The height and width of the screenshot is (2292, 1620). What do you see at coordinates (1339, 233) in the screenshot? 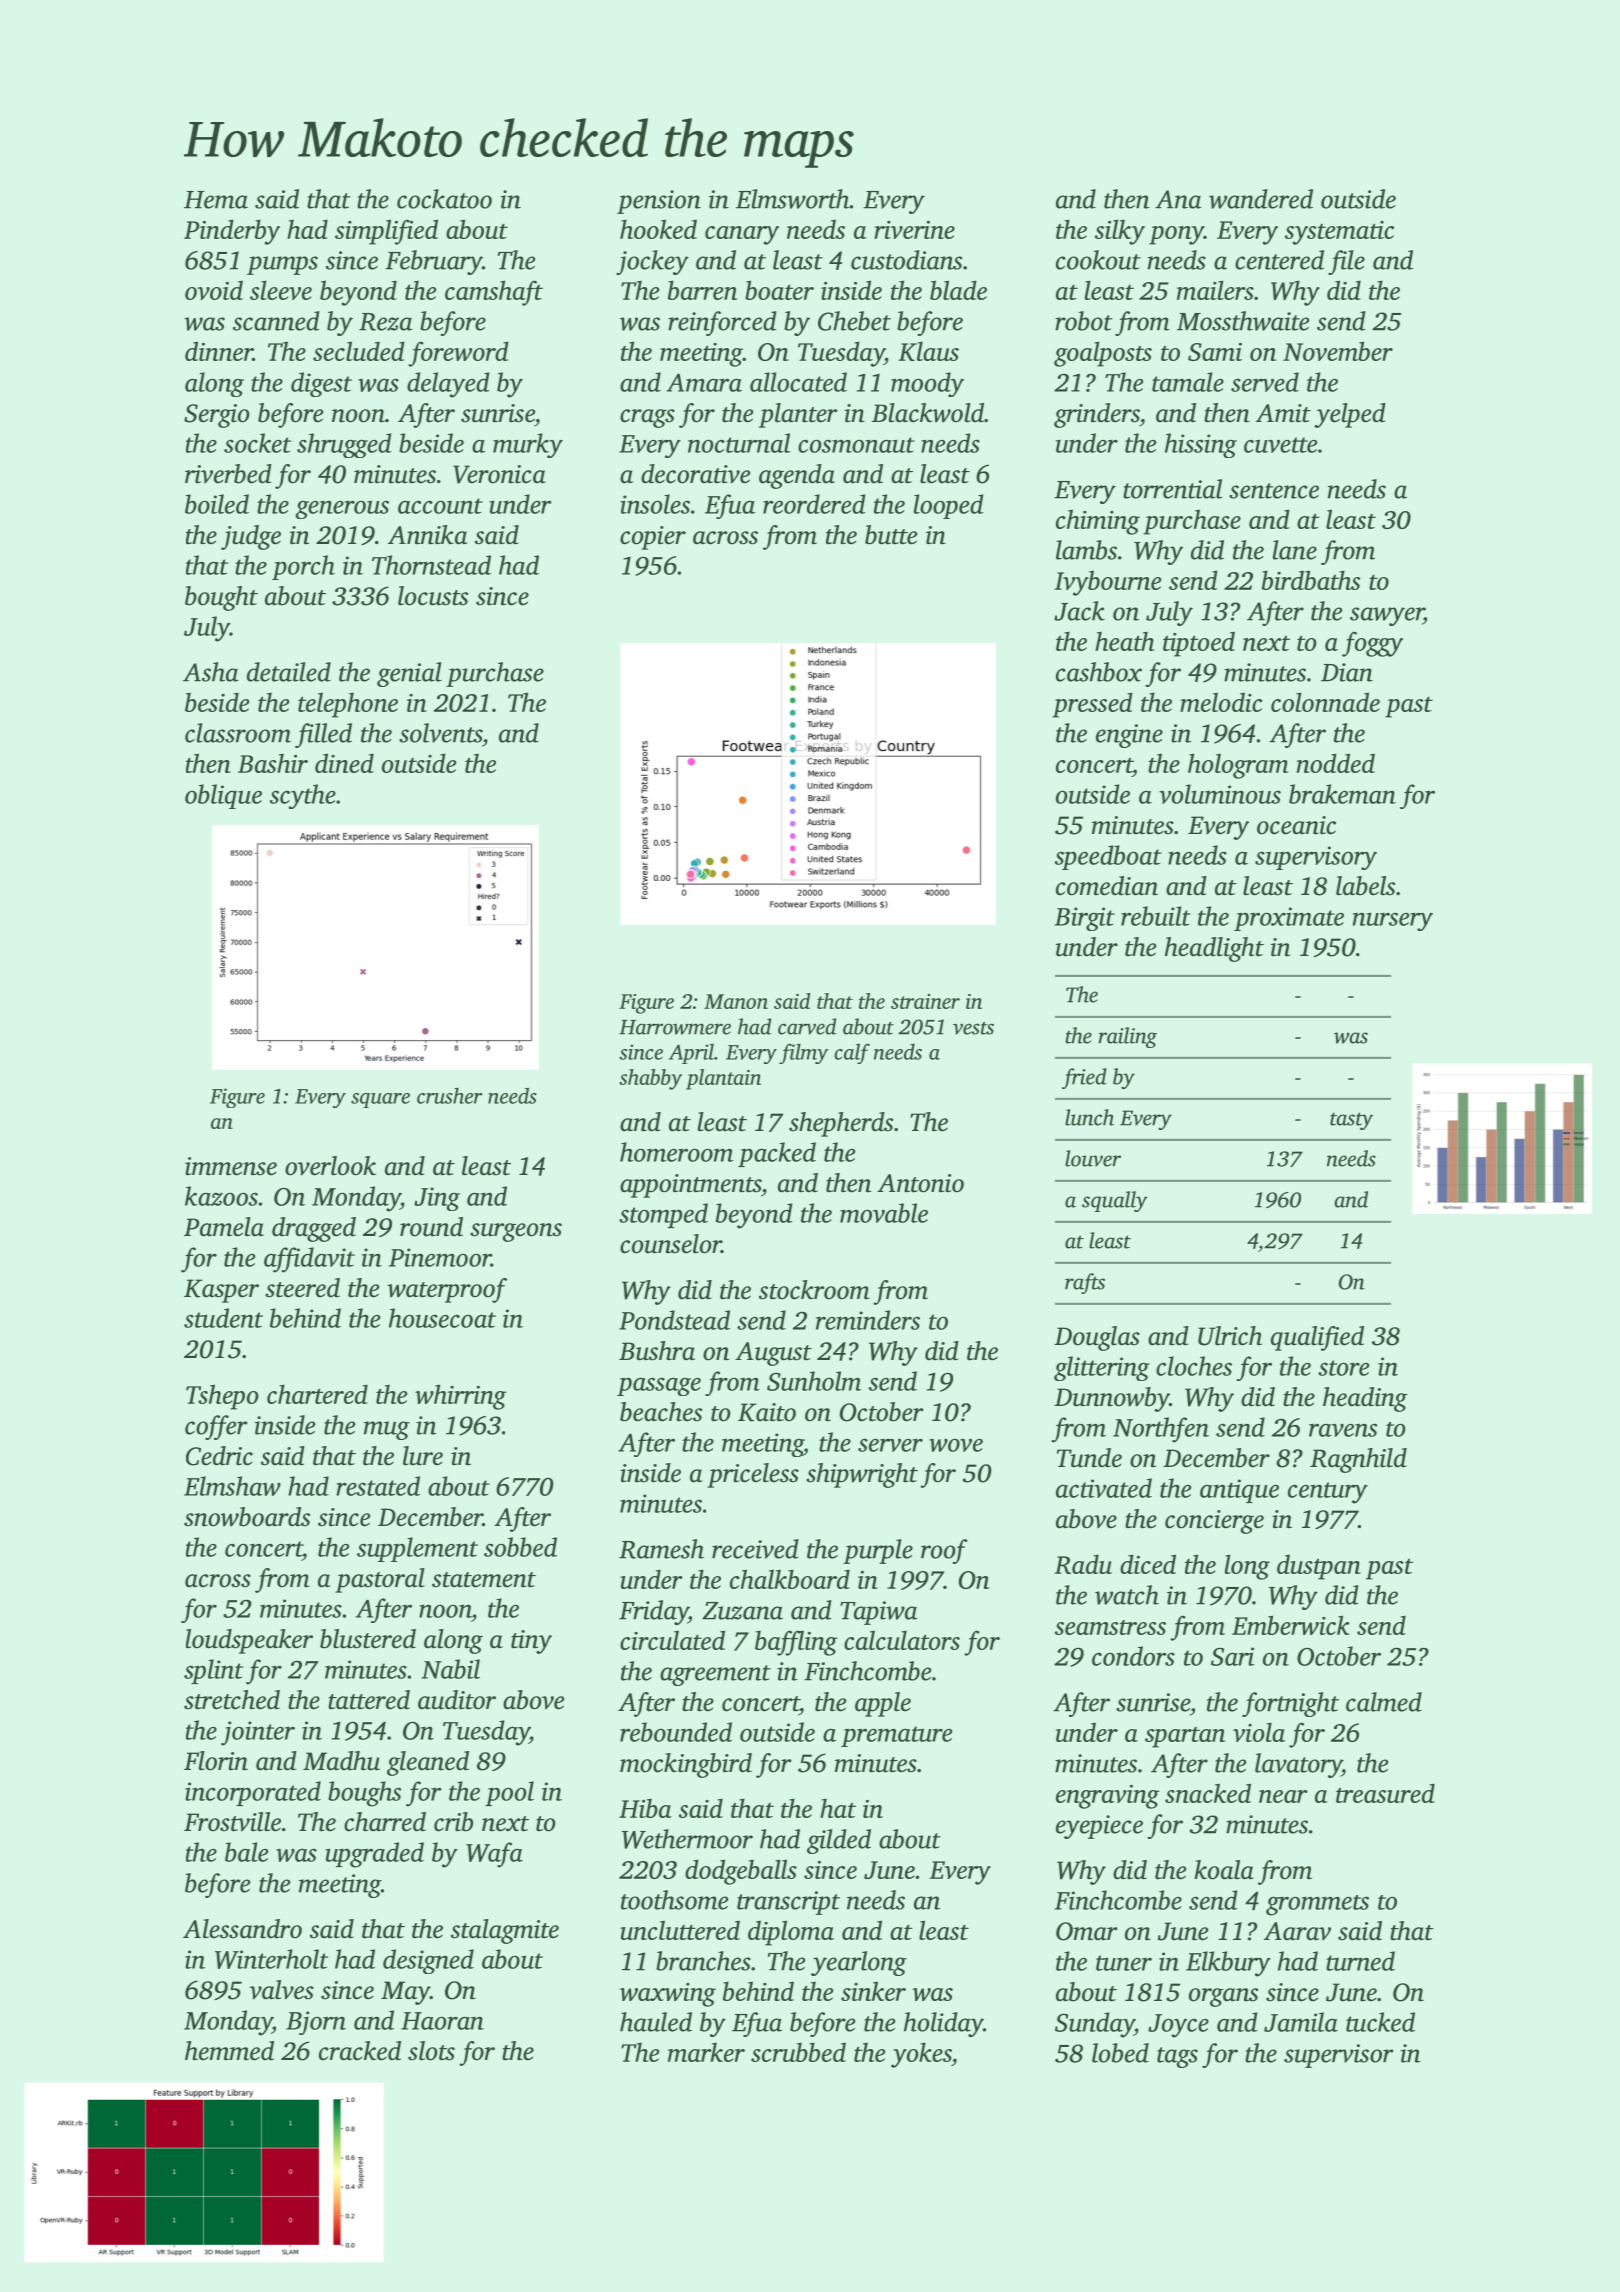
I see `systematic` at bounding box center [1339, 233].
